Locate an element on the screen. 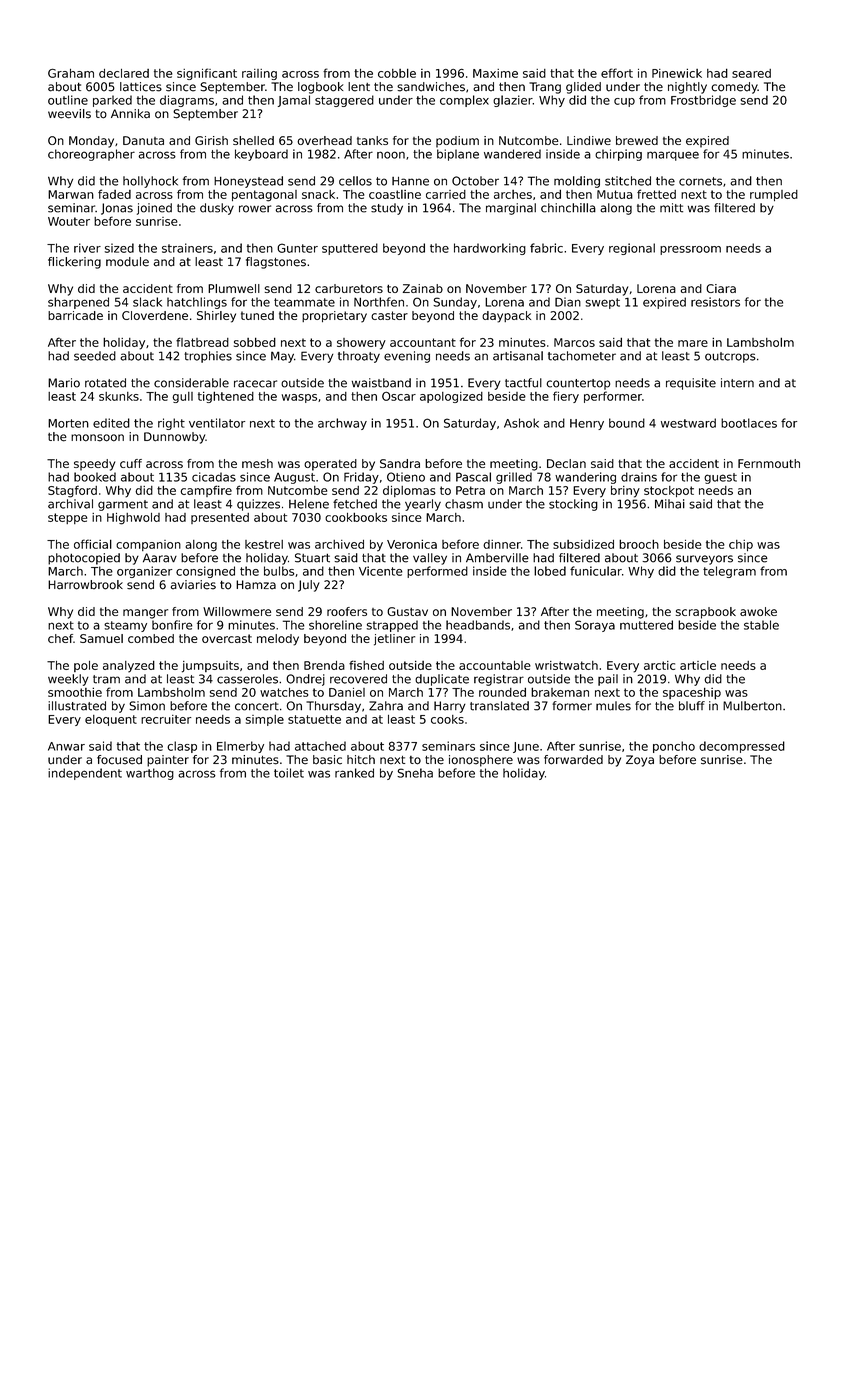 This screenshot has height=1400, width=849. Maxime is located at coordinates (495, 73).
